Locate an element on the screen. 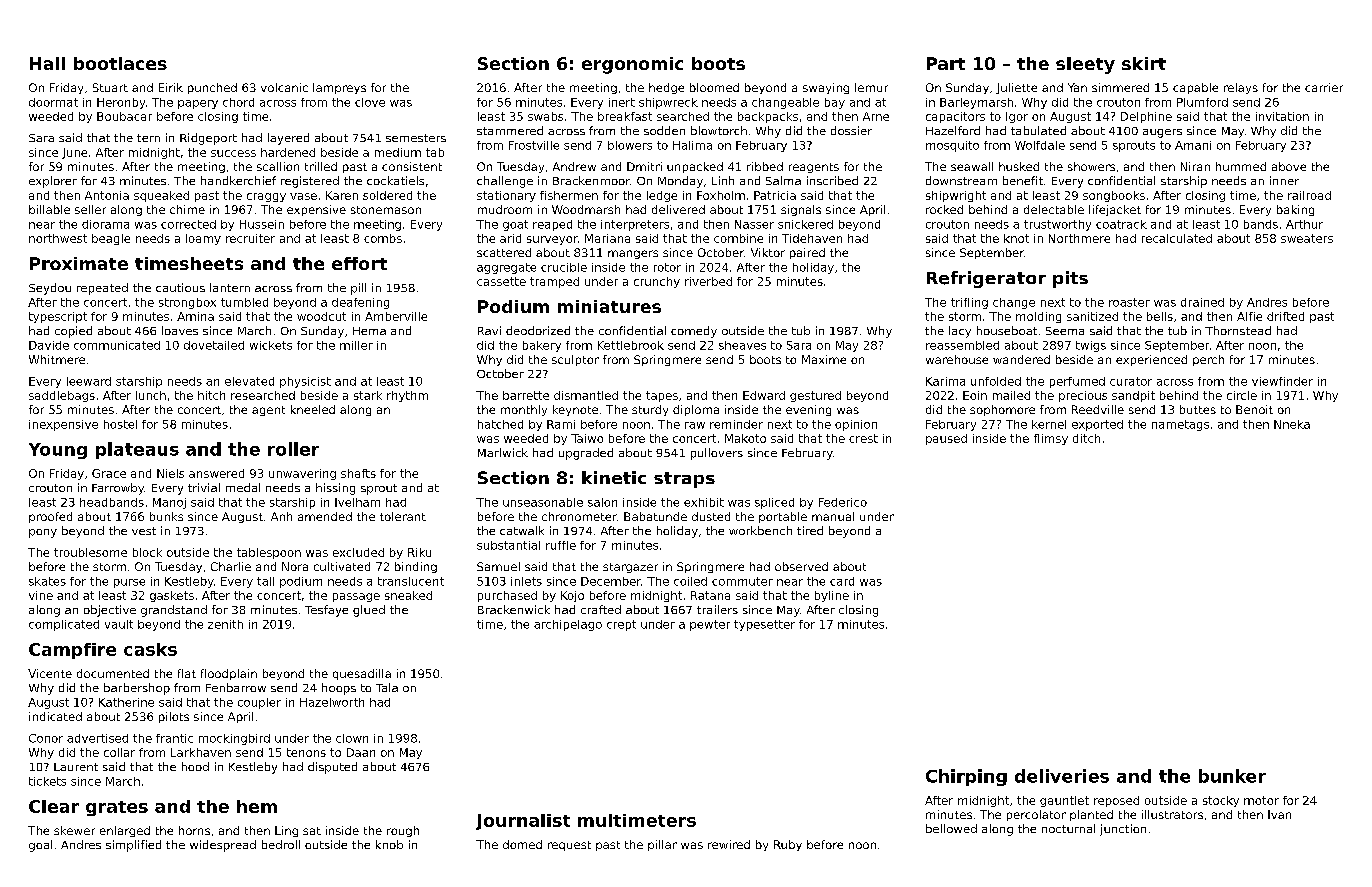 This screenshot has height=887, width=1372. Nneka is located at coordinates (1292, 424).
